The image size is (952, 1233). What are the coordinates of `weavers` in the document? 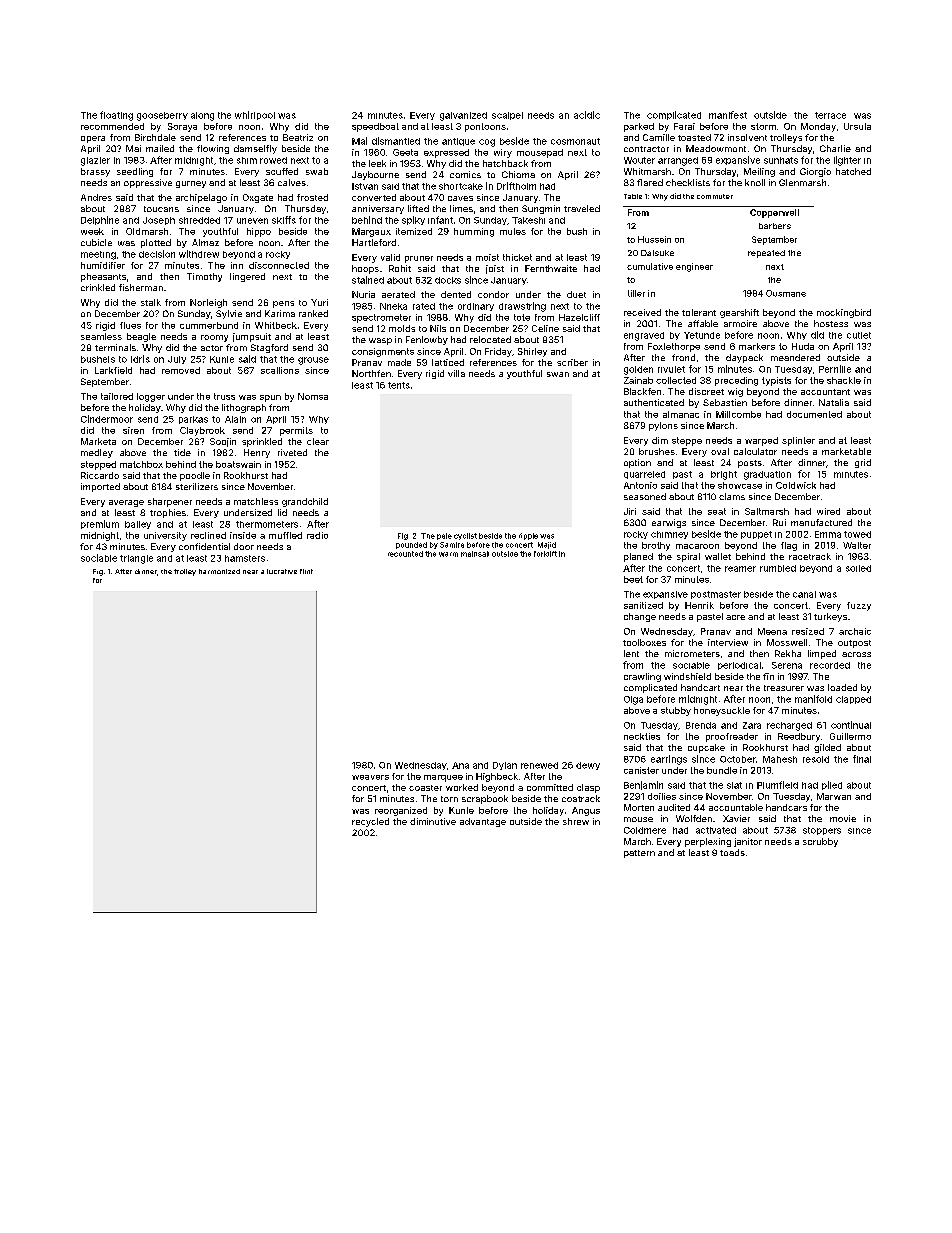 It's located at (370, 777).
